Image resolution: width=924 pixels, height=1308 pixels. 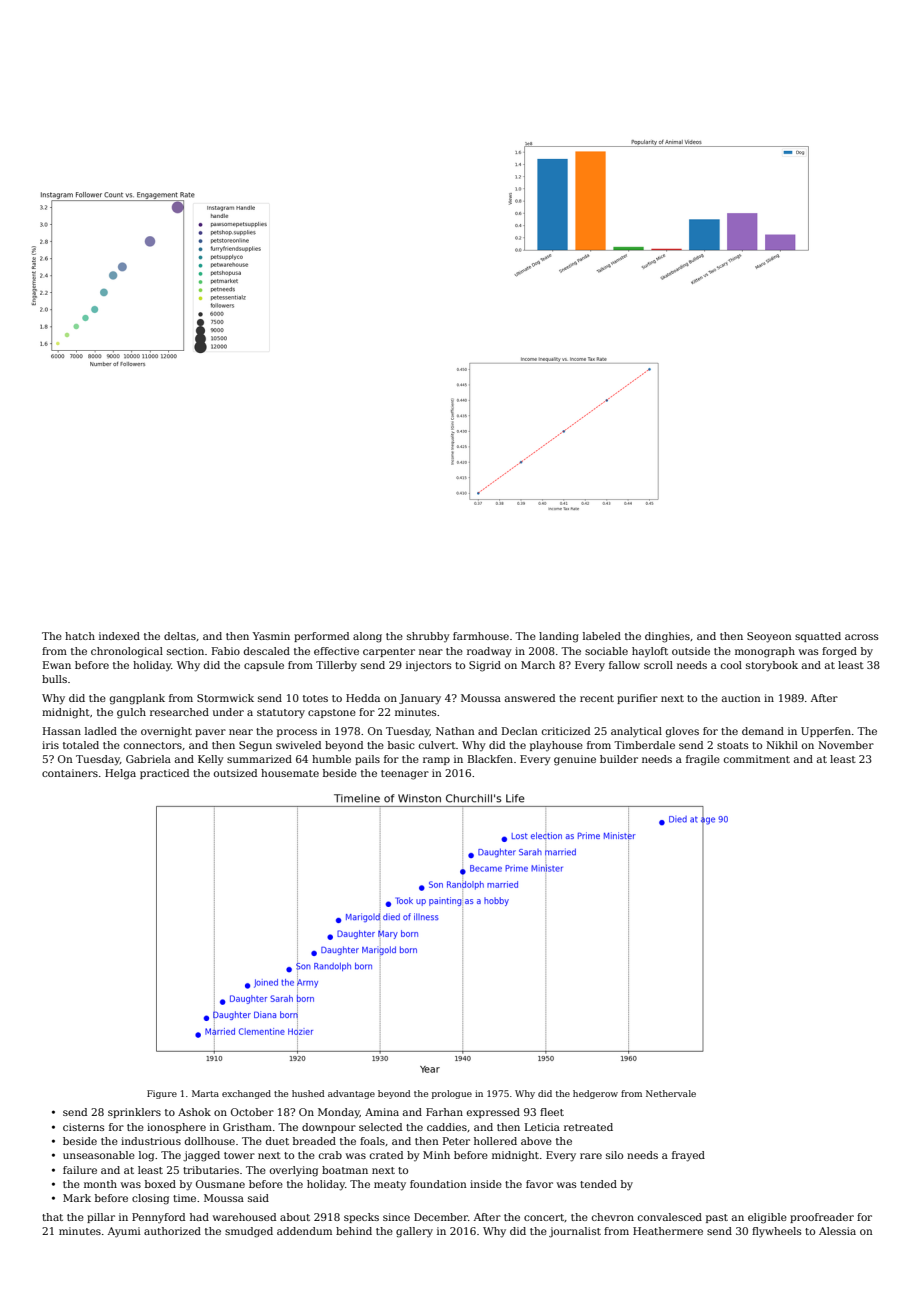 I want to click on Marta, so click(x=205, y=1093).
